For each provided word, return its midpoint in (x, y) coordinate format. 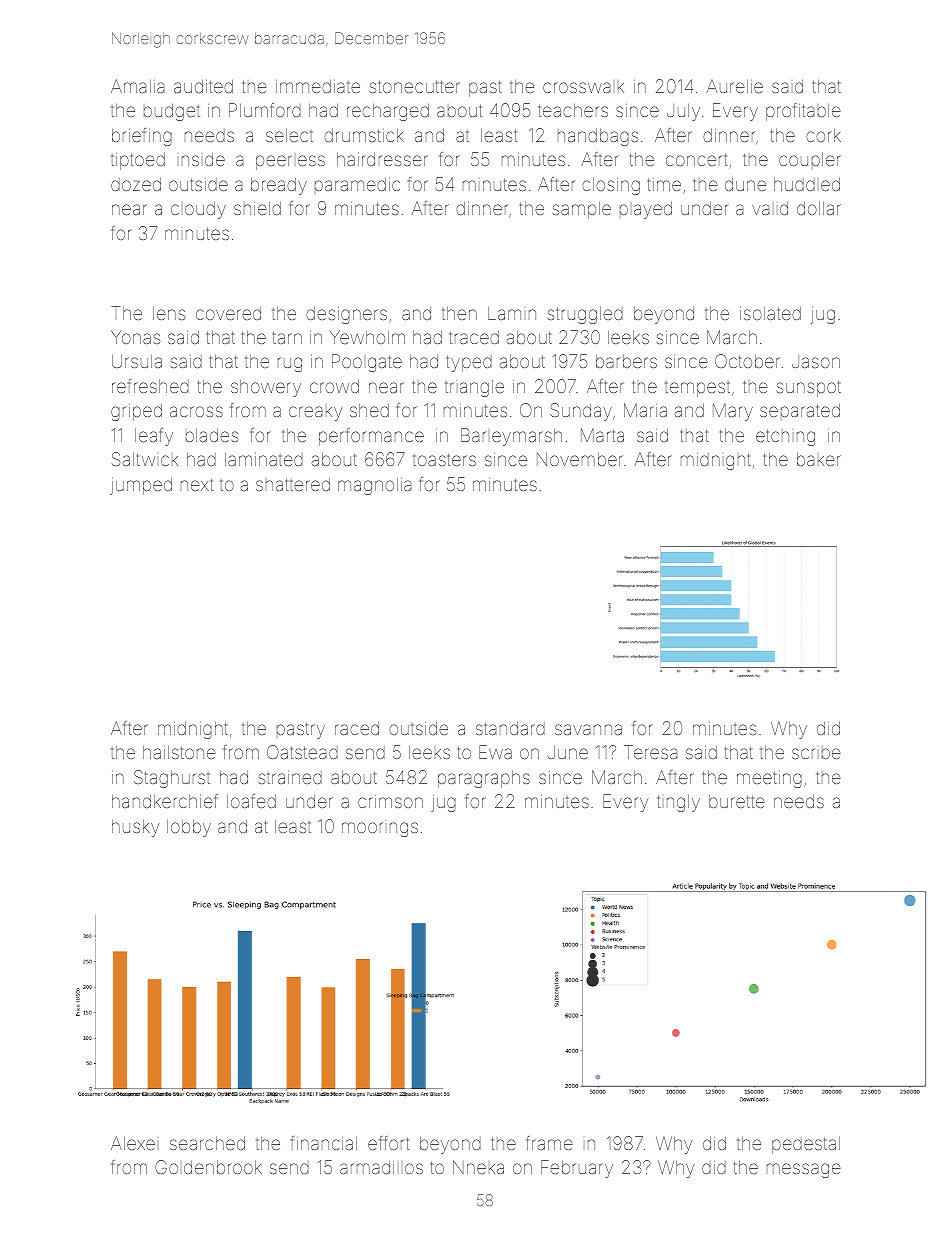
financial (324, 1143)
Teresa (651, 752)
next (197, 484)
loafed (251, 801)
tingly (679, 803)
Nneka (478, 1167)
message (804, 1170)
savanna (588, 729)
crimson (390, 801)
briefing (142, 137)
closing (611, 186)
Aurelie (735, 86)
